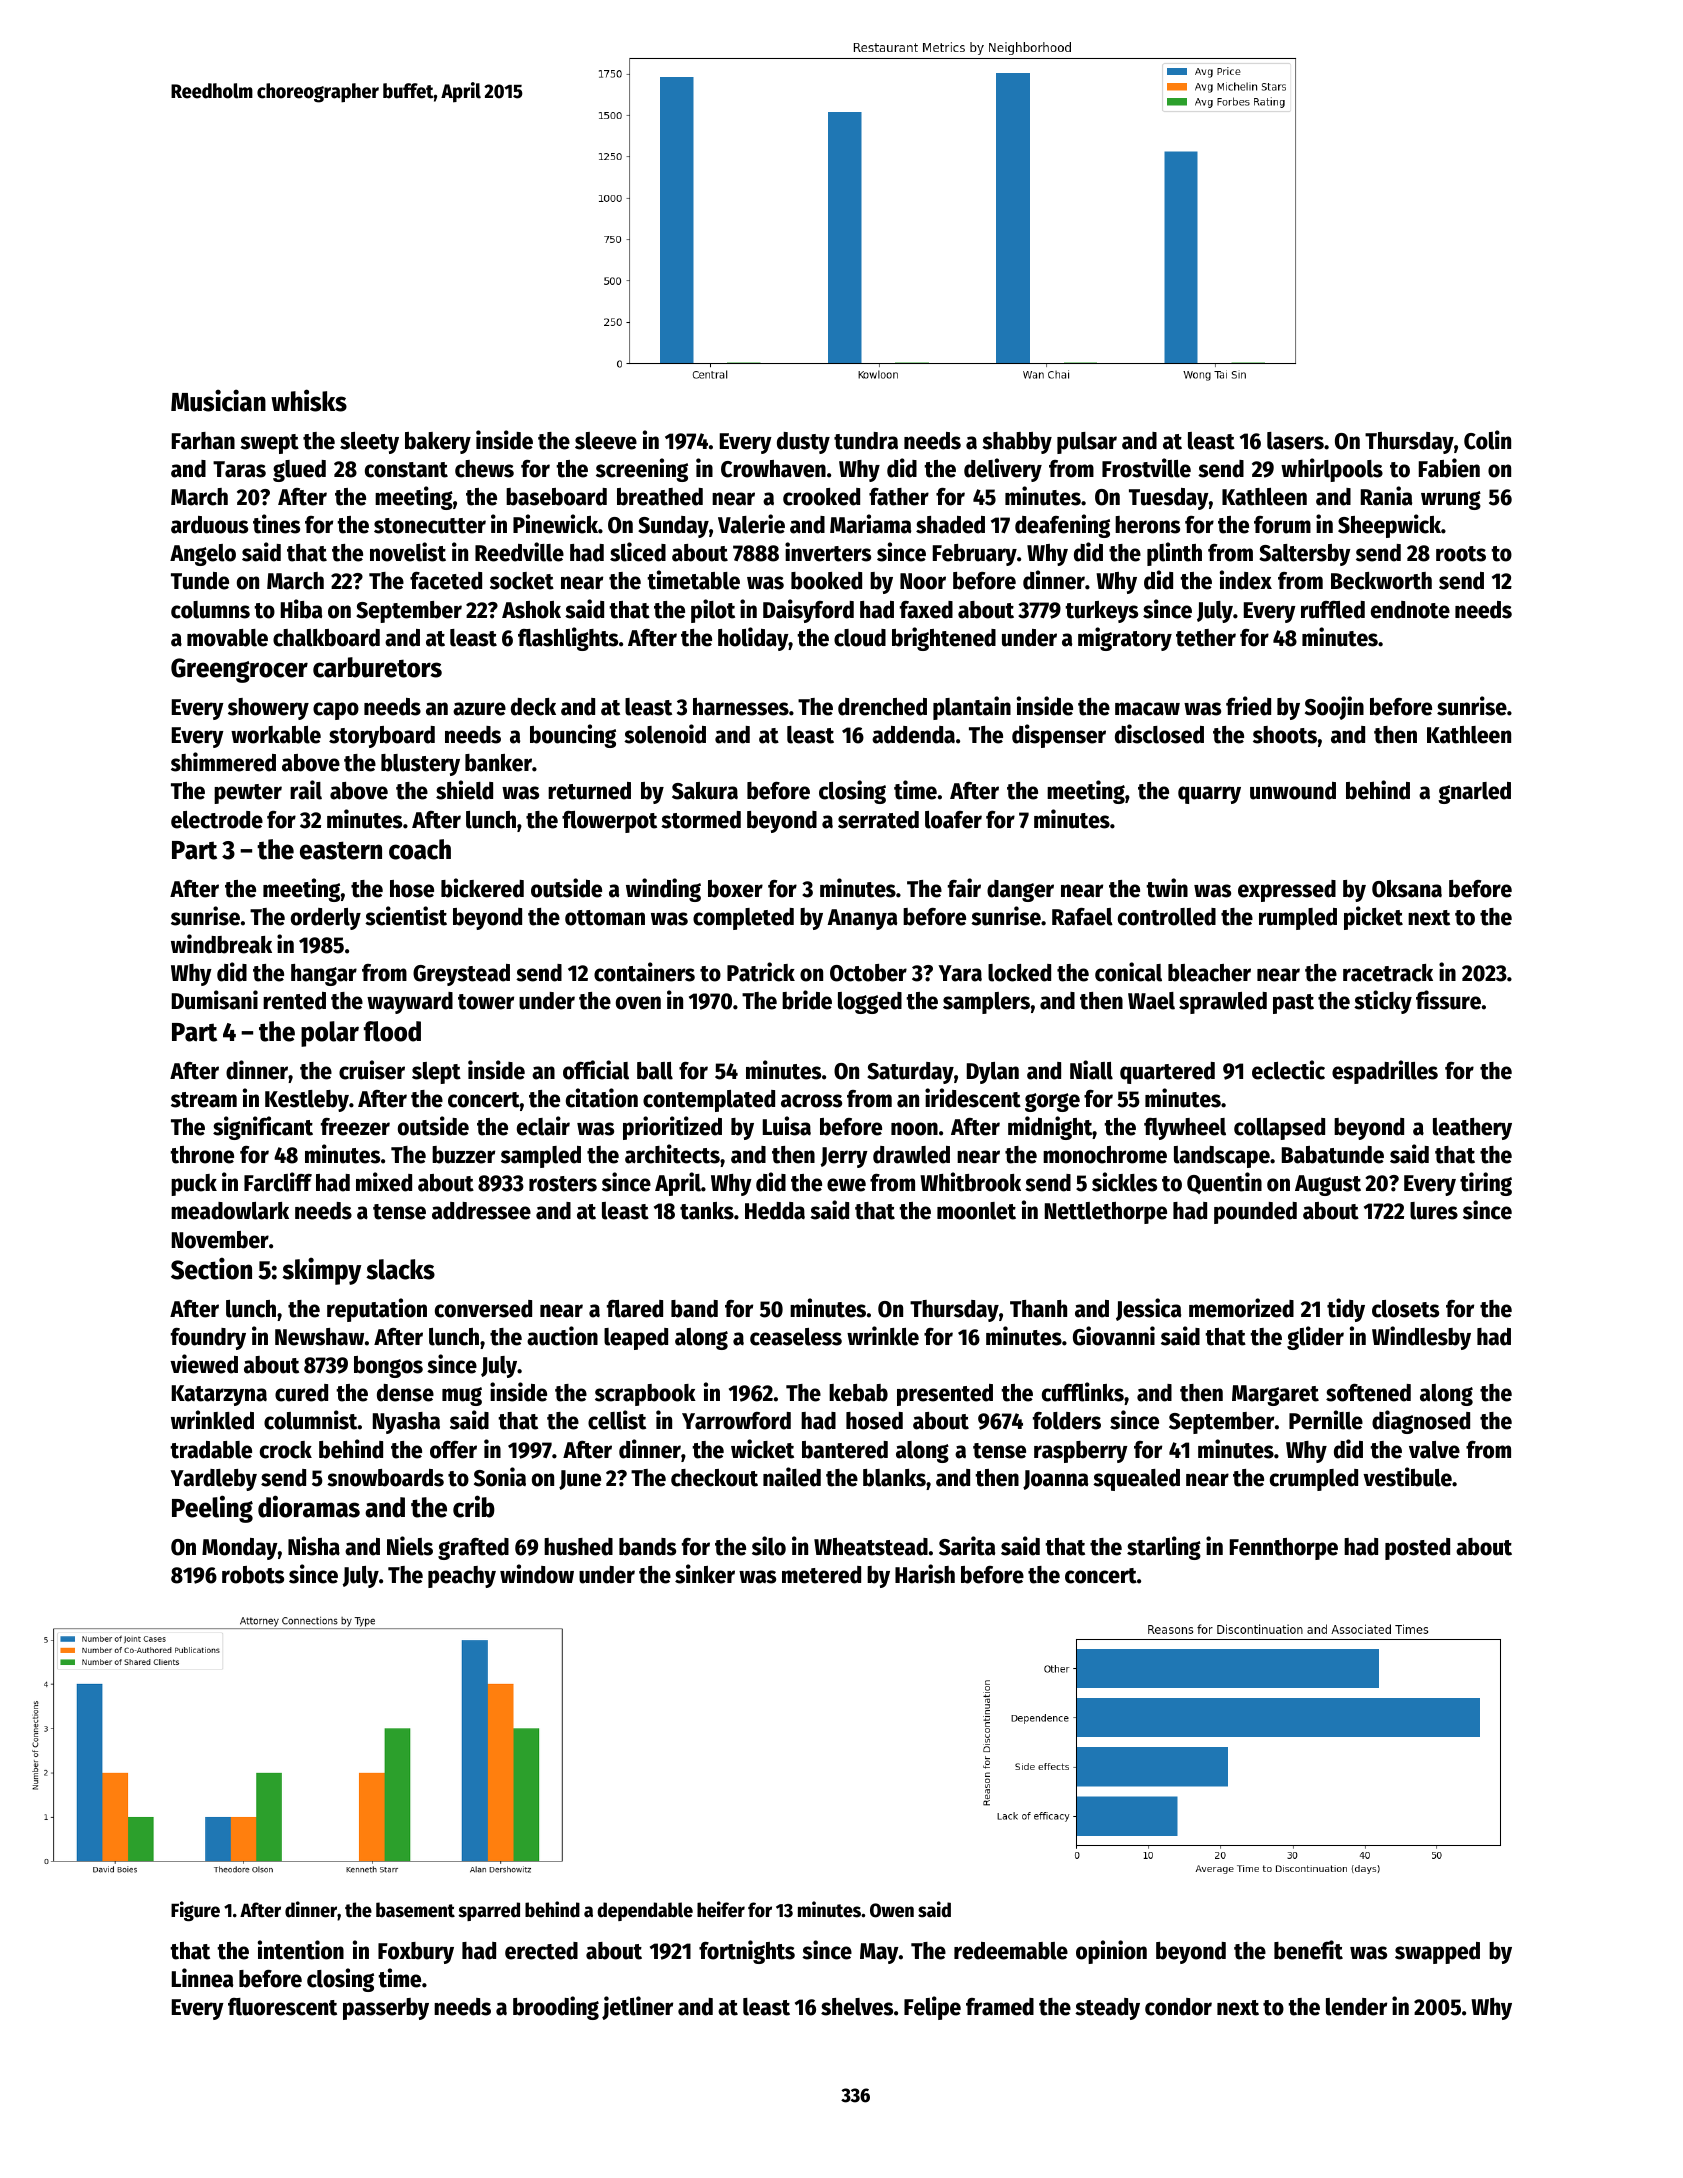 The image size is (1683, 2178). What do you see at coordinates (1421, 1338) in the document?
I see `Windlesby` at bounding box center [1421, 1338].
